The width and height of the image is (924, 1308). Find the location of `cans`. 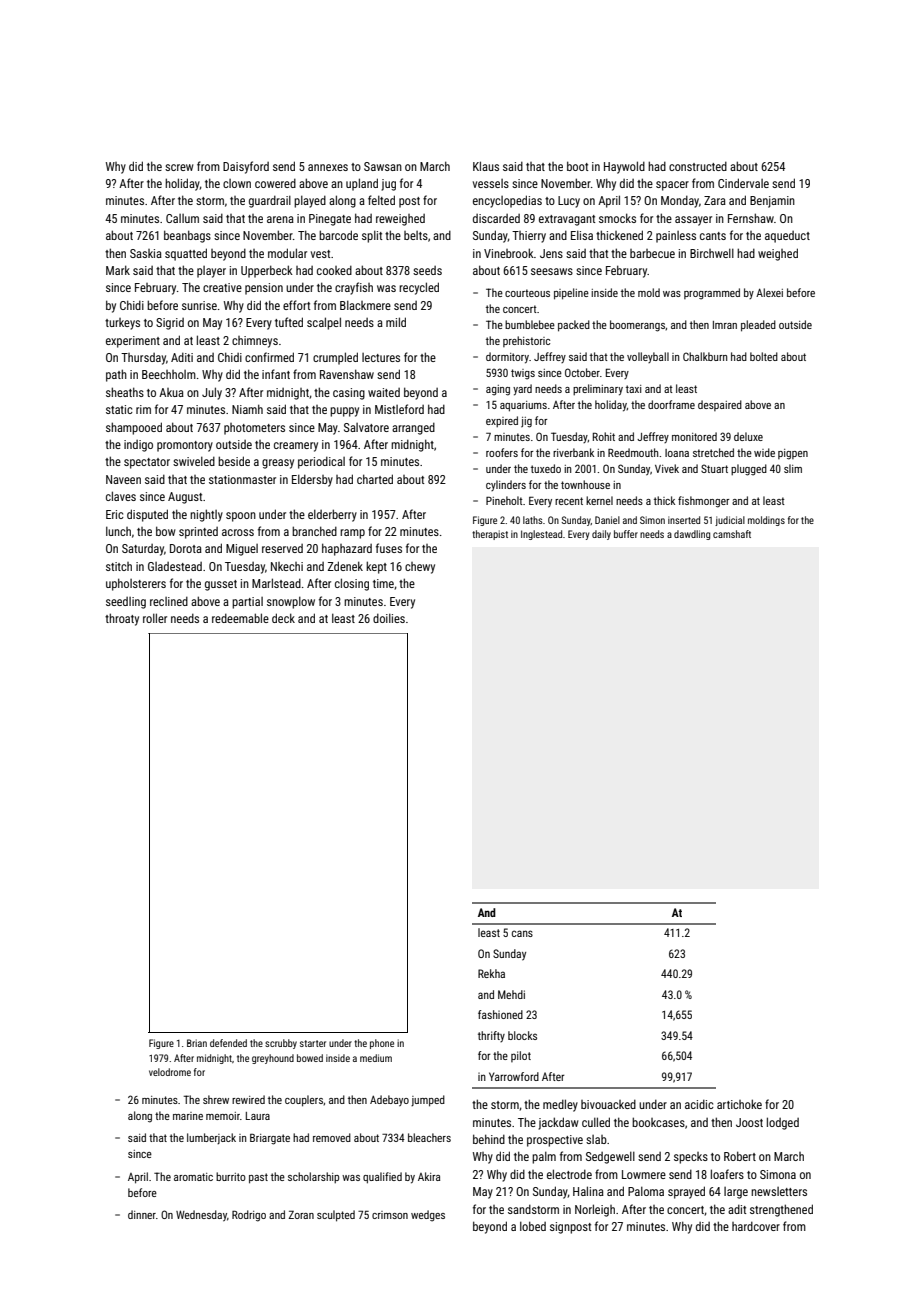

cans is located at coordinates (522, 933).
